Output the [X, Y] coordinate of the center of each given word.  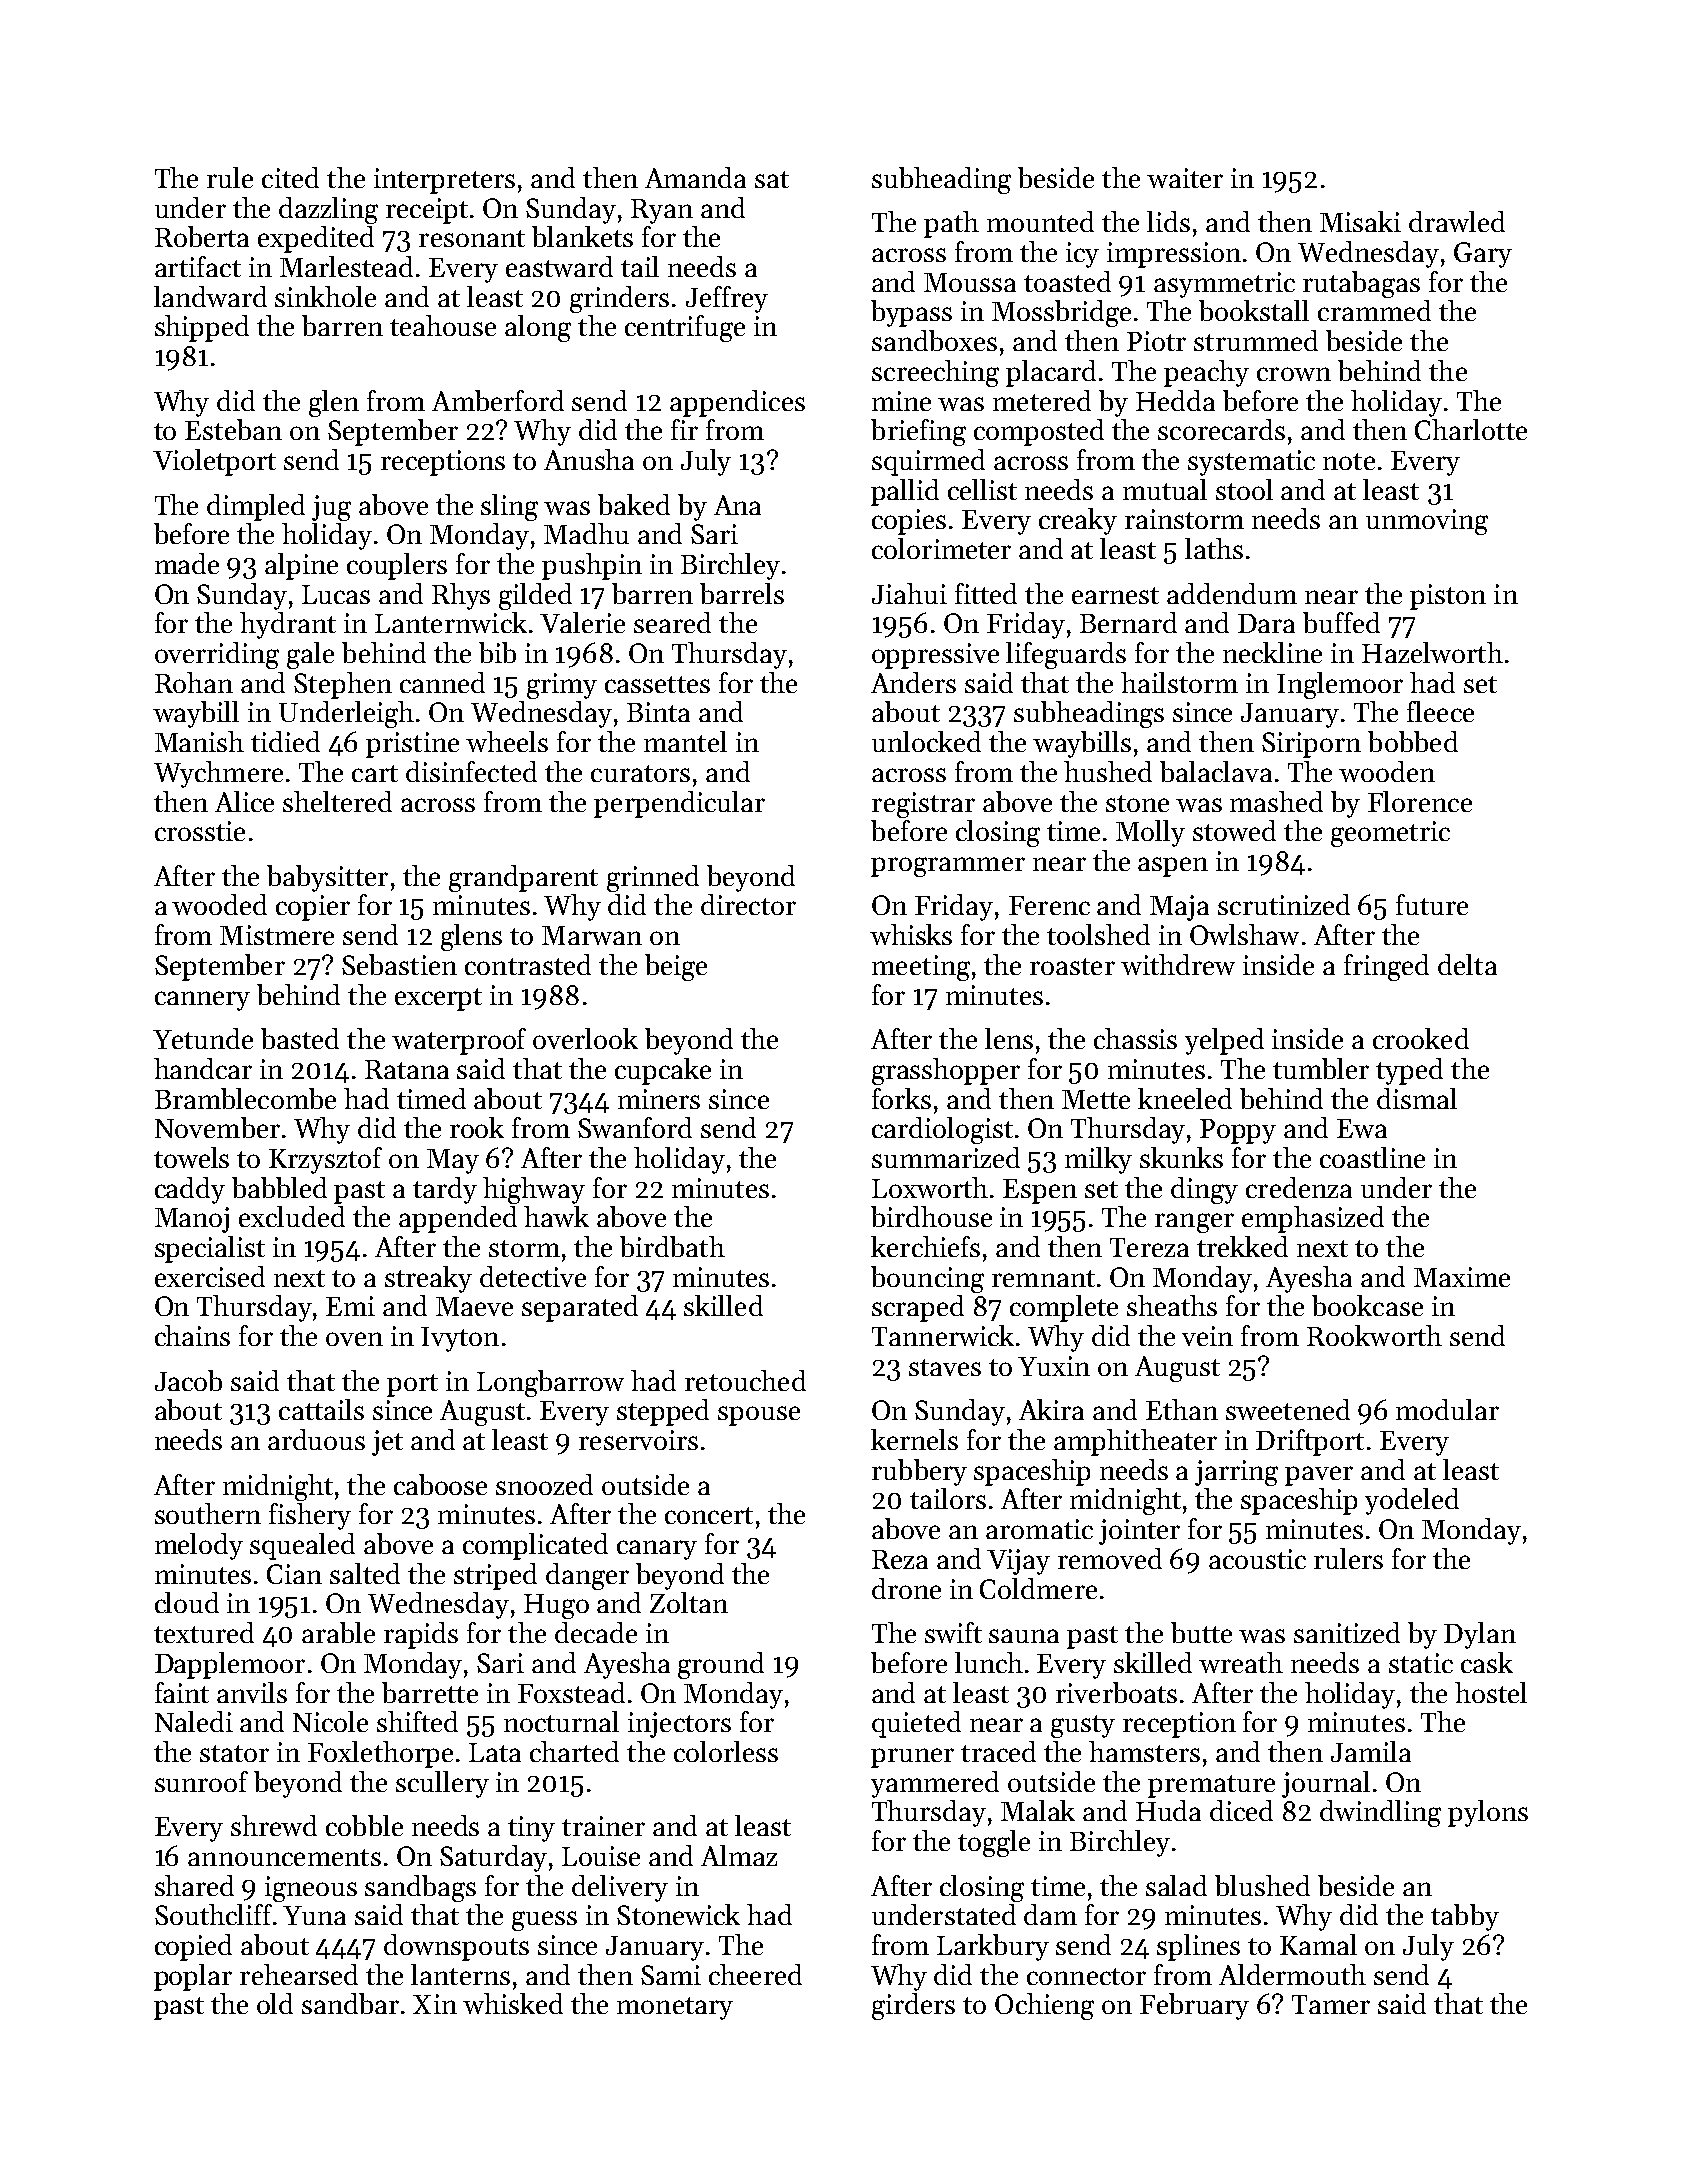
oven [354, 1339]
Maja [1179, 908]
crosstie [200, 831]
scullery [442, 1784]
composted [1039, 432]
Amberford [498, 400]
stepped [663, 1412]
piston [1448, 597]
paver [1319, 1476]
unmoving [1427, 522]
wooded [219, 904]
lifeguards [1066, 655]
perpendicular [679, 804]
